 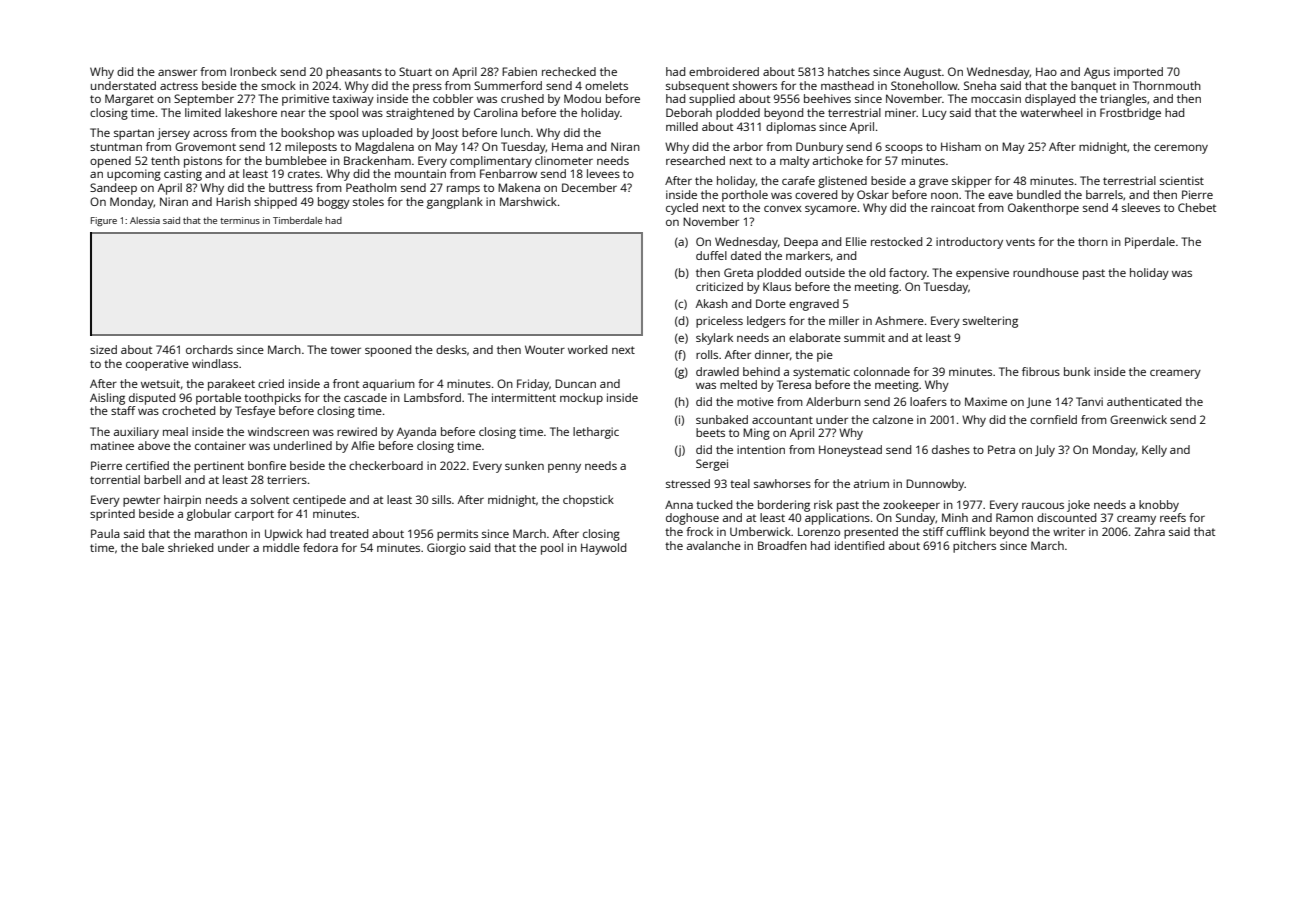 I want to click on actress, so click(x=179, y=86).
